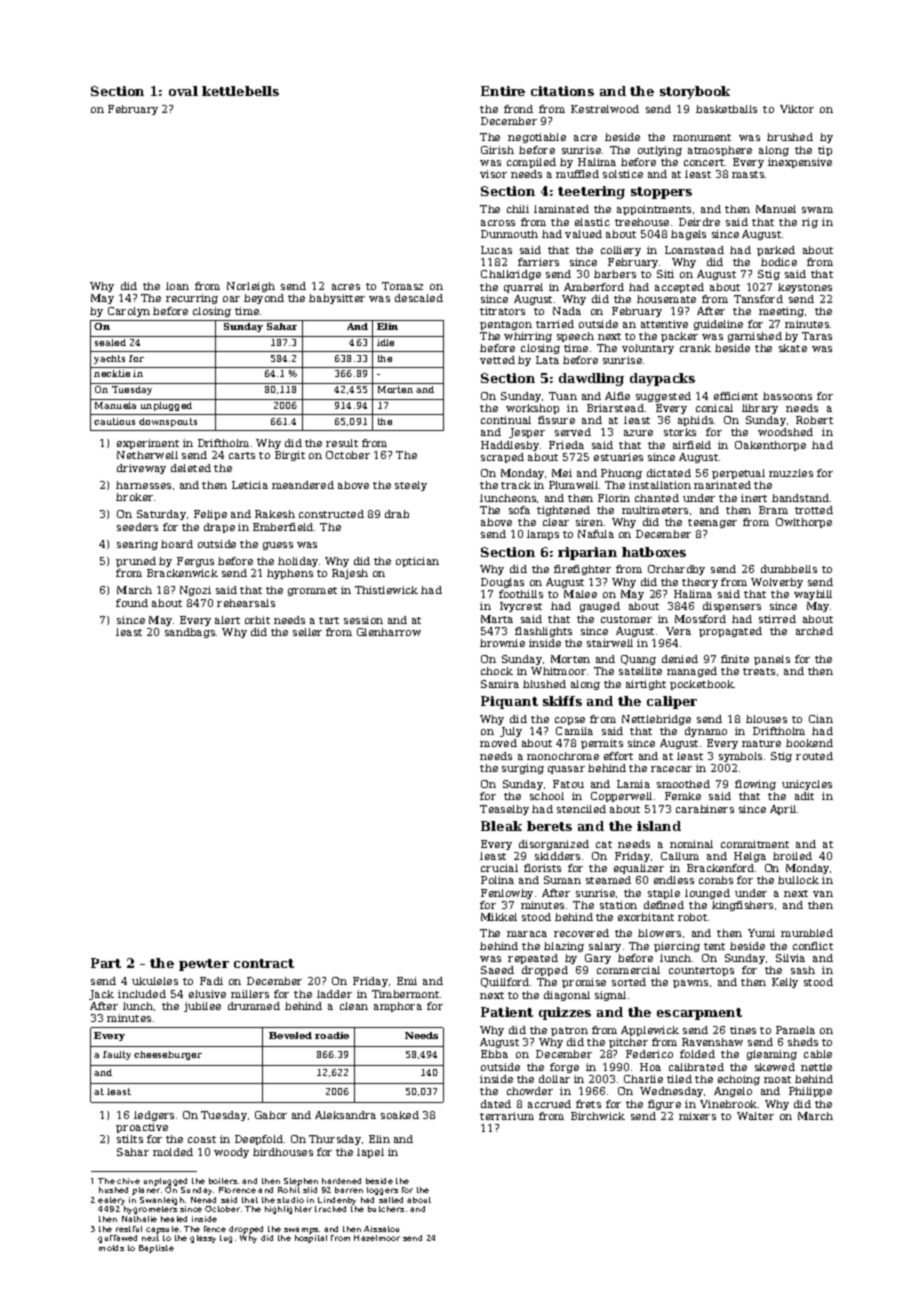 This document has width=924, height=1308. Describe the element at coordinates (511, 275) in the document. I see `Chalkridge` at that location.
